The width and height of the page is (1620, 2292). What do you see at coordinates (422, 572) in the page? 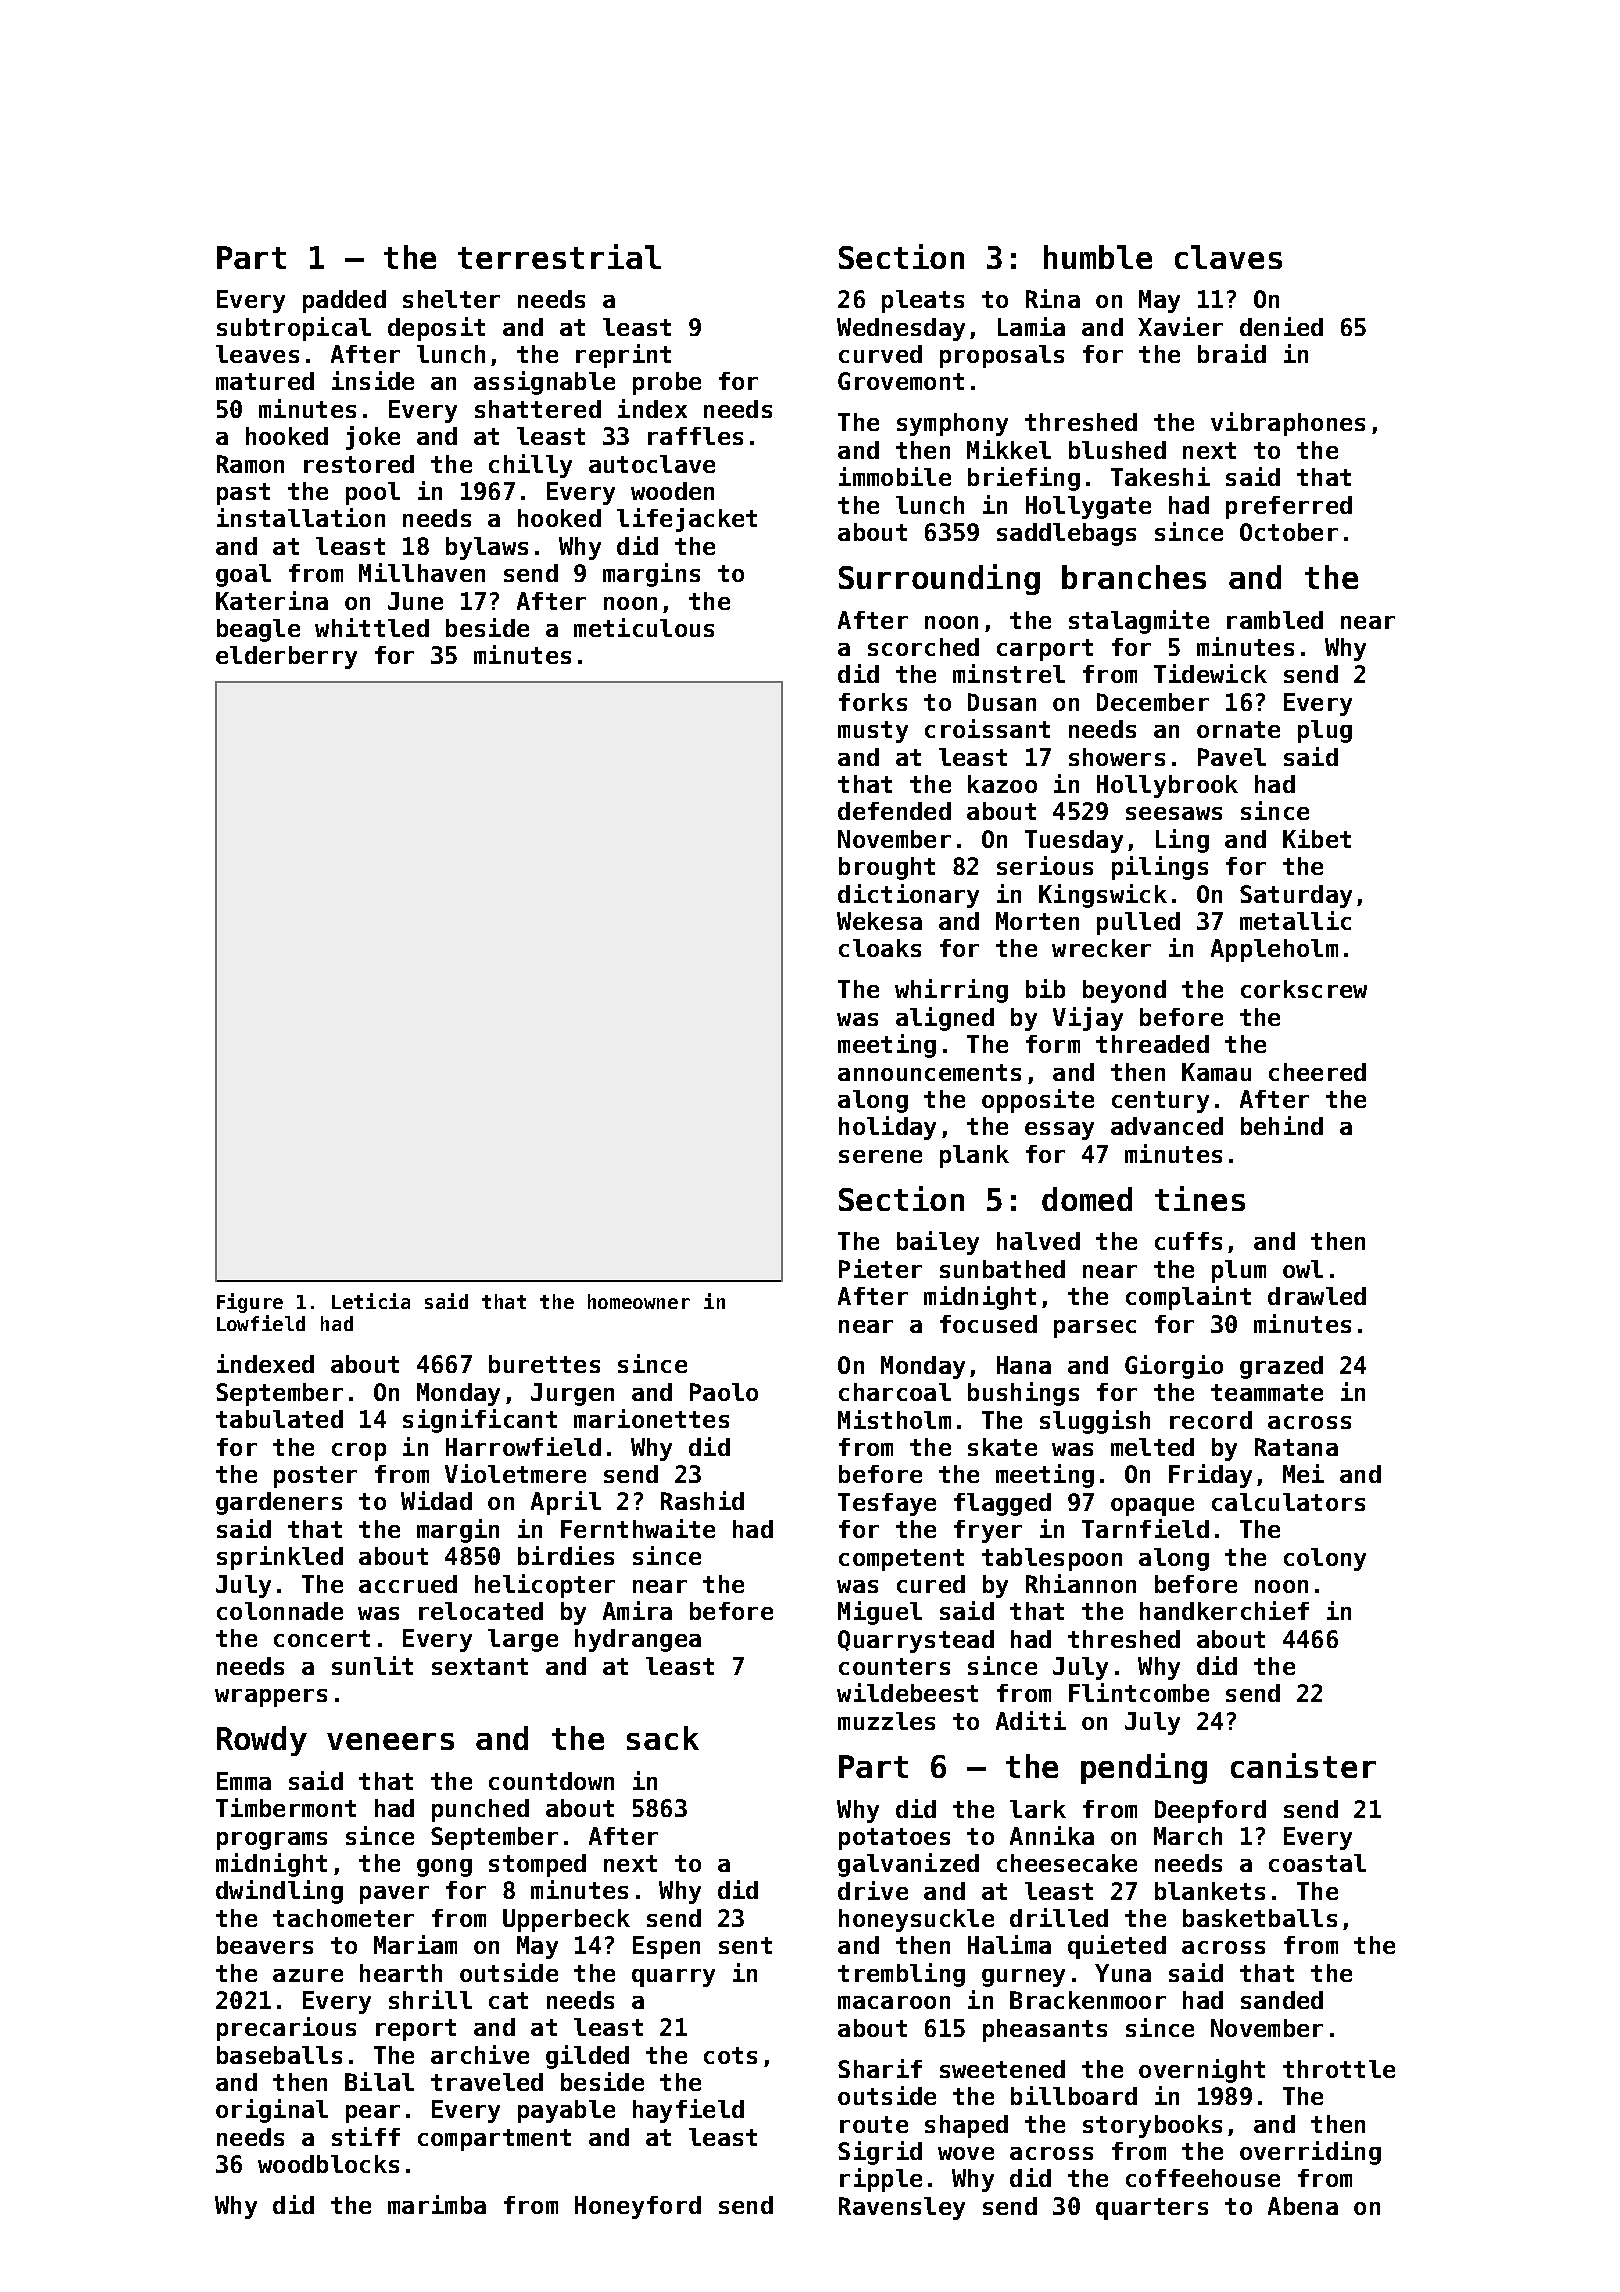
I see `Millhaven` at bounding box center [422, 572].
